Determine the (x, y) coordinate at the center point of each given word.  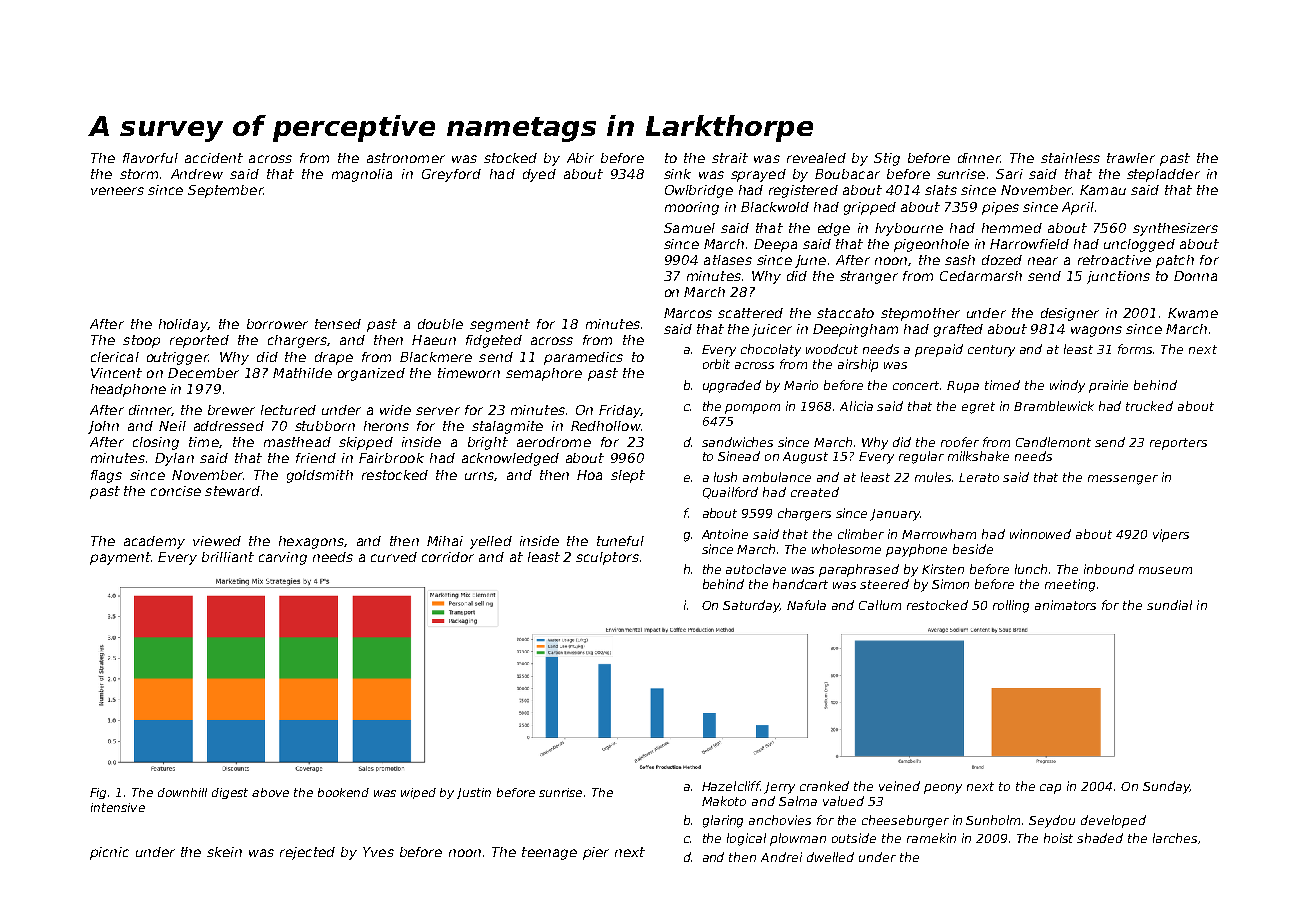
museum (1165, 570)
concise (176, 491)
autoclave (756, 569)
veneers (117, 191)
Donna (1195, 276)
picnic (109, 853)
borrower (277, 324)
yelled (491, 542)
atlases (728, 260)
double (440, 324)
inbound (1109, 569)
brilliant (228, 557)
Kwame (1193, 313)
